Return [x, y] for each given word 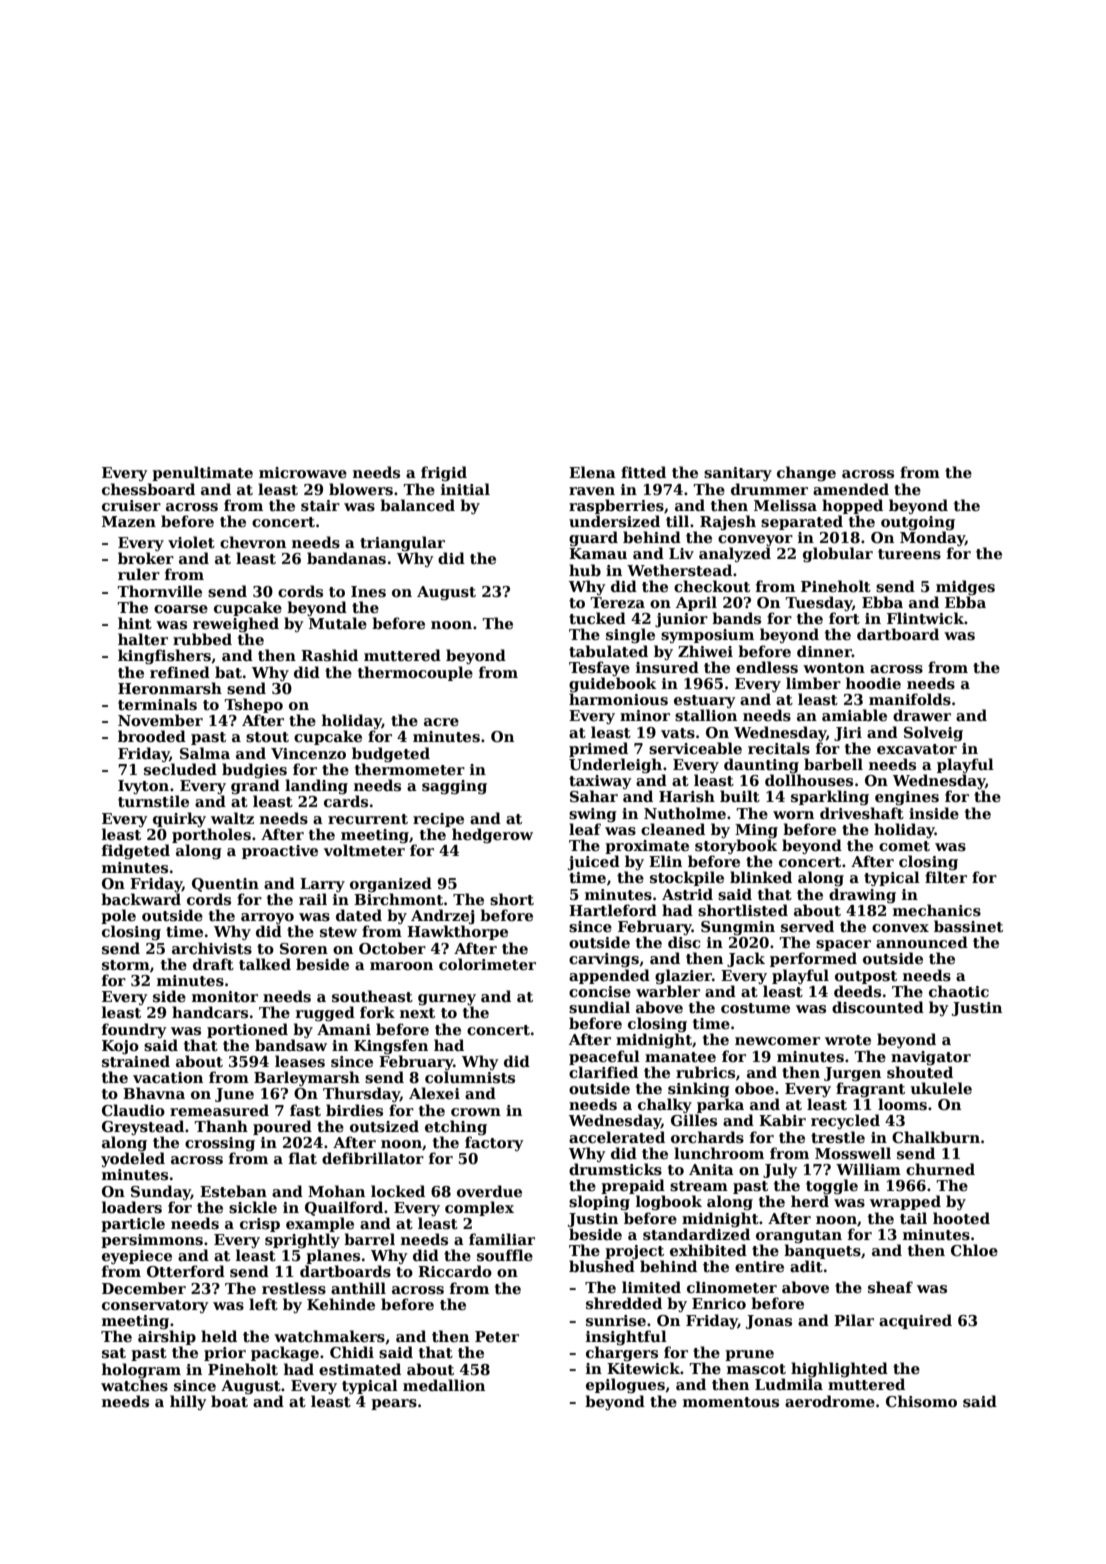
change [806, 474]
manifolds [910, 699]
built [740, 796]
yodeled [133, 1159]
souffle [505, 1255]
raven [592, 491]
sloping [599, 1203]
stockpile [687, 878]
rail [313, 899]
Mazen [129, 521]
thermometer [410, 769]
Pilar [854, 1320]
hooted [961, 1218]
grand [255, 787]
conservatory [155, 1306]
